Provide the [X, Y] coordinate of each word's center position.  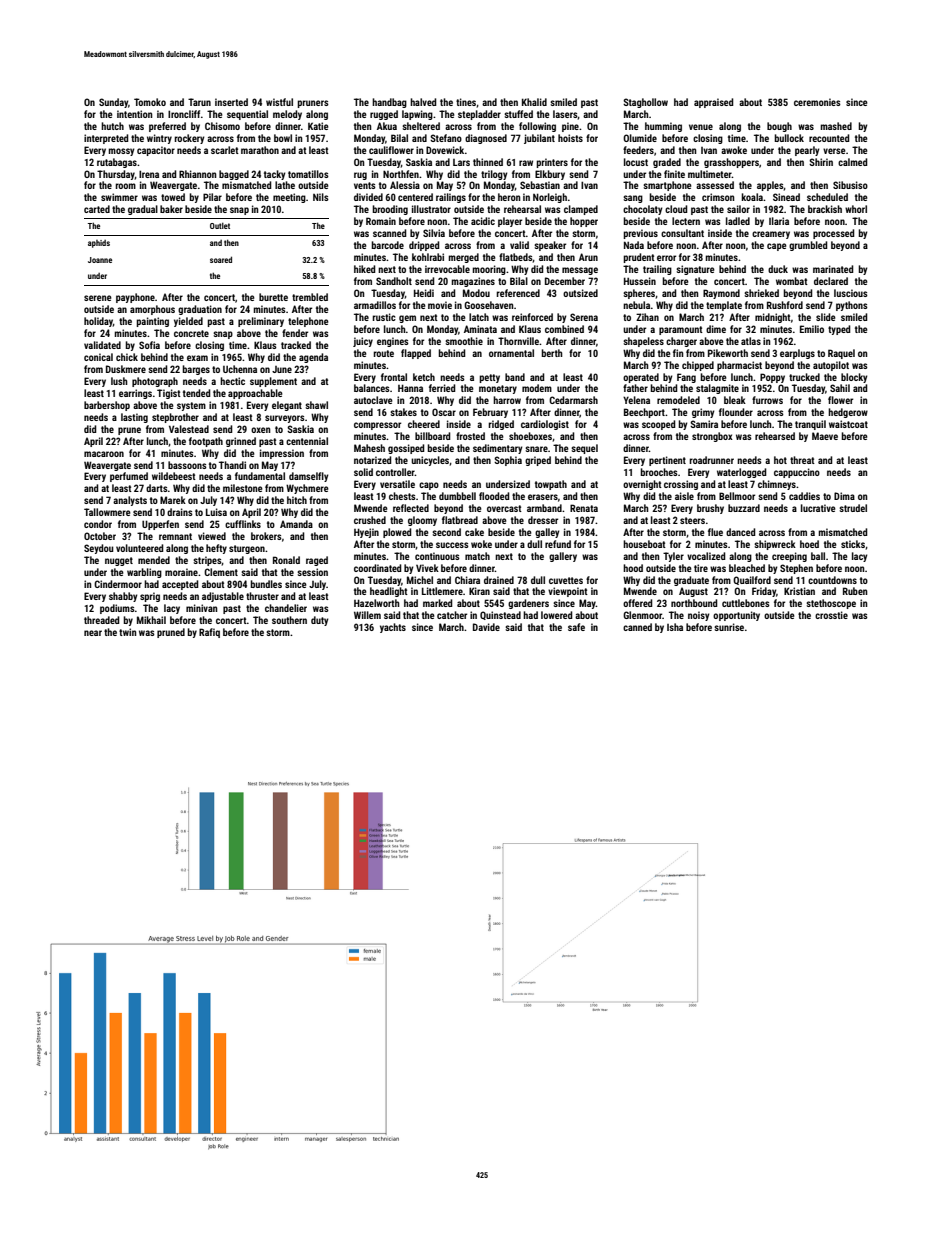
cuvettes [566, 580]
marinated [833, 269]
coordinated [378, 568]
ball [818, 556]
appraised [714, 103]
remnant [175, 536]
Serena [584, 317]
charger [681, 342]
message [580, 271]
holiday [98, 322]
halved [423, 102]
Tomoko [150, 102]
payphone [135, 298]
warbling [144, 573]
